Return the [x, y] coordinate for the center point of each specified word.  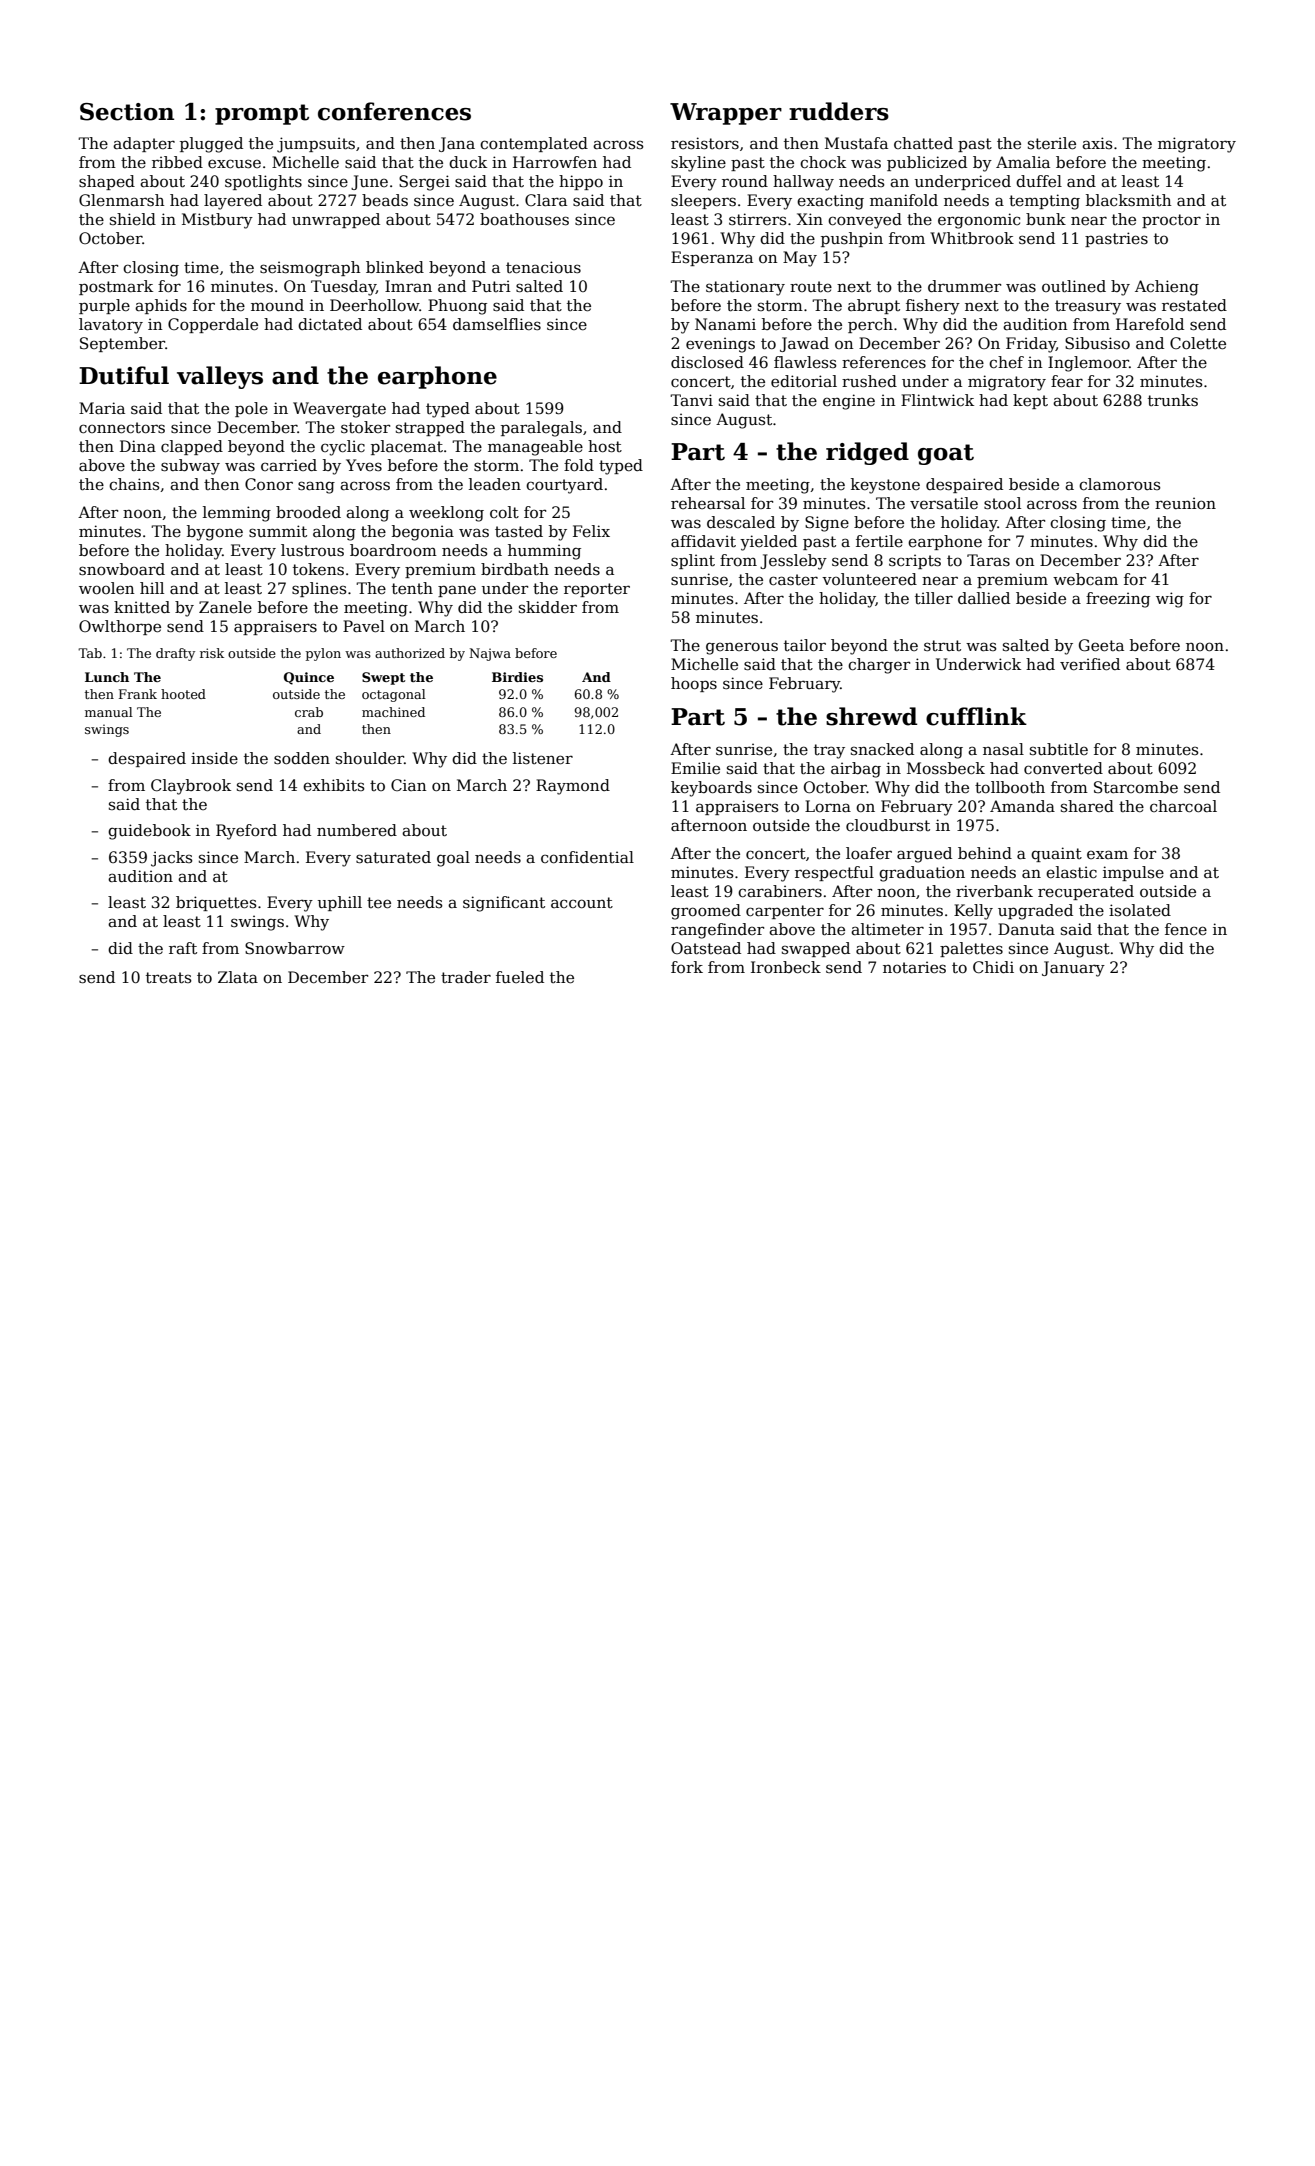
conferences [394, 111]
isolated [1140, 910]
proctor [1171, 221]
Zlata [238, 977]
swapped [816, 949]
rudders [839, 111]
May [800, 259]
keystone [885, 486]
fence [1186, 929]
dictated [330, 324]
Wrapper [726, 114]
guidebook [149, 832]
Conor [269, 484]
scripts [915, 561]
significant [504, 904]
